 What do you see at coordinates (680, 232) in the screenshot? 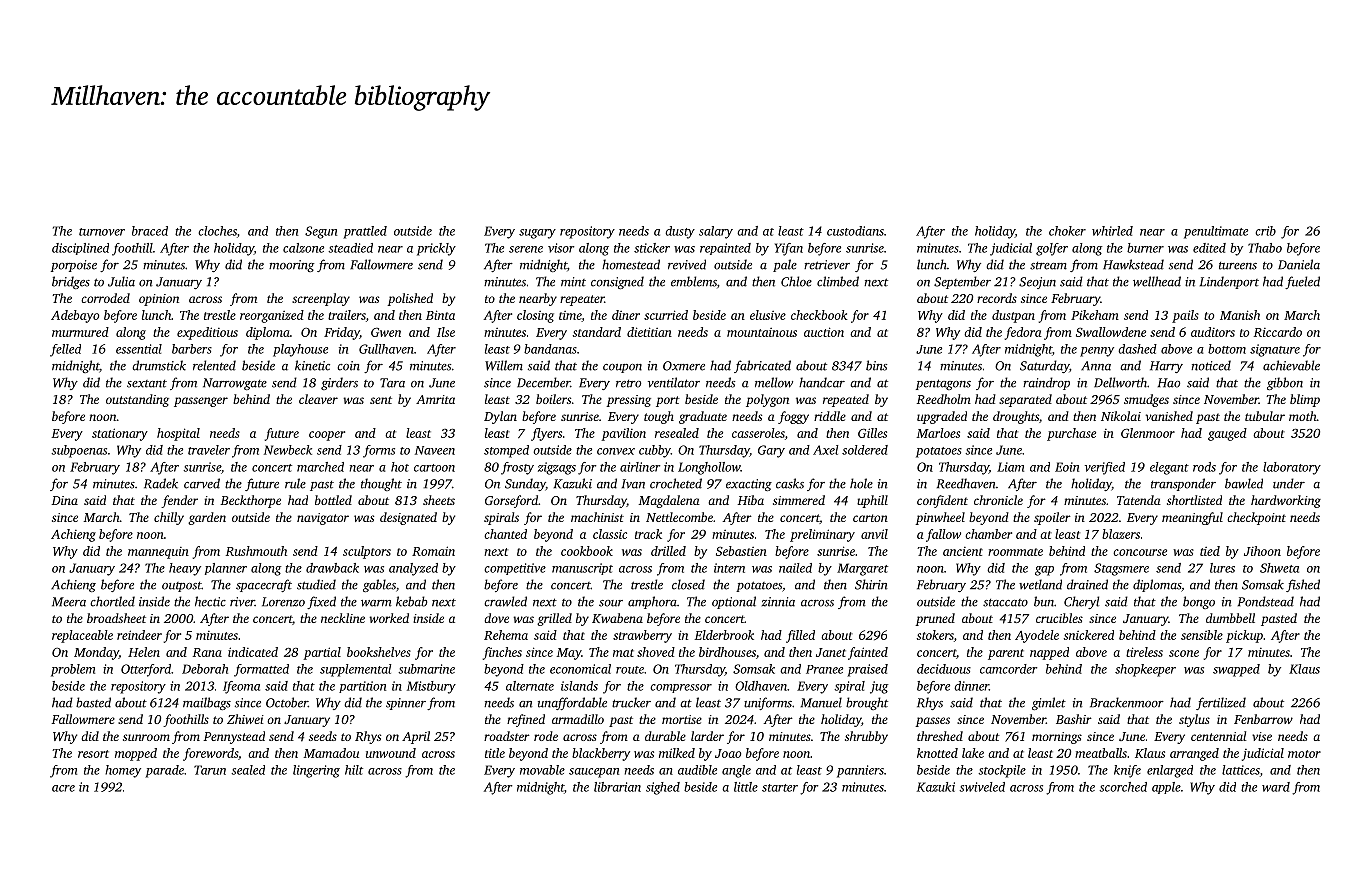
I see `dusty` at bounding box center [680, 232].
